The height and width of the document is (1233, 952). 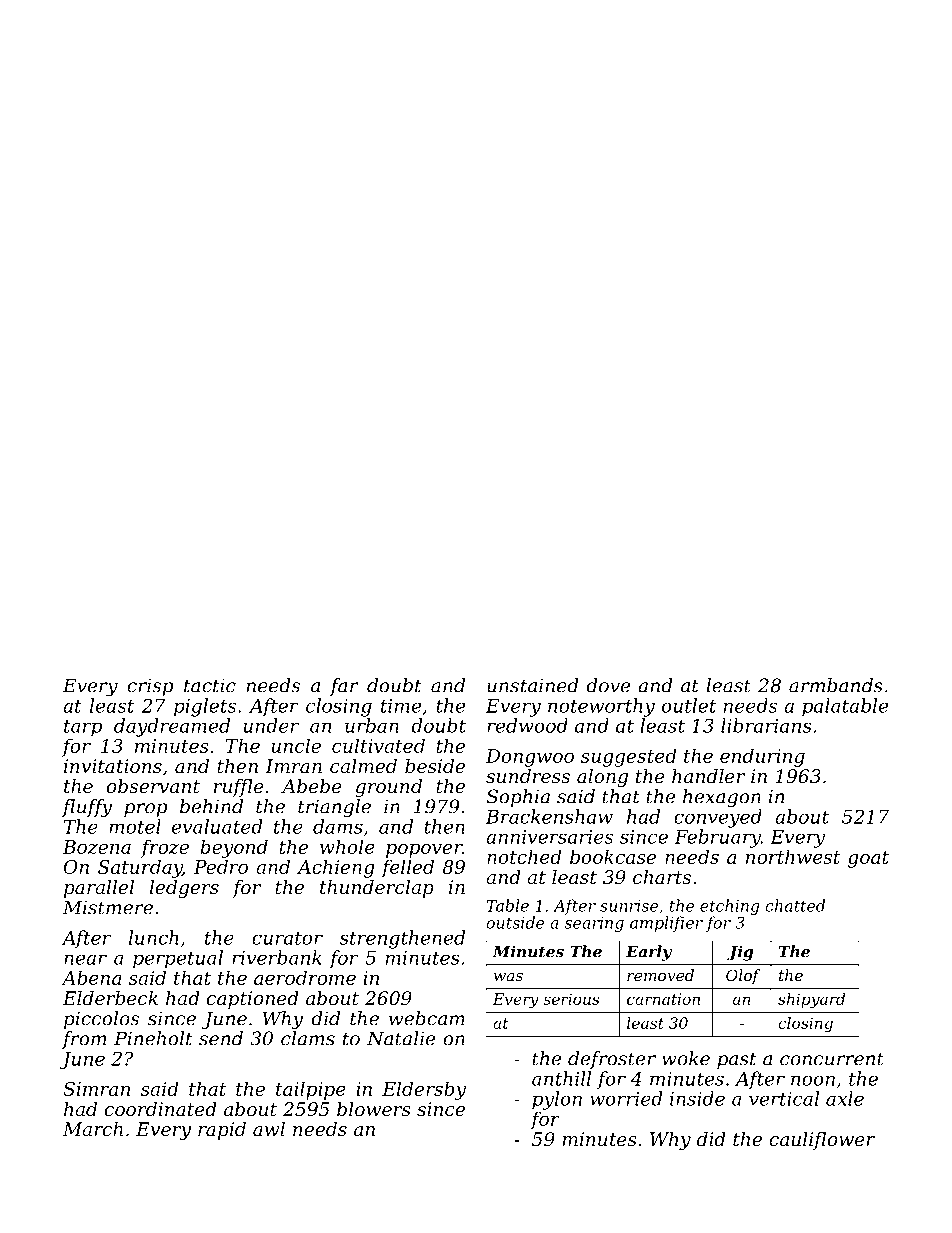 I want to click on March, so click(x=93, y=1129).
